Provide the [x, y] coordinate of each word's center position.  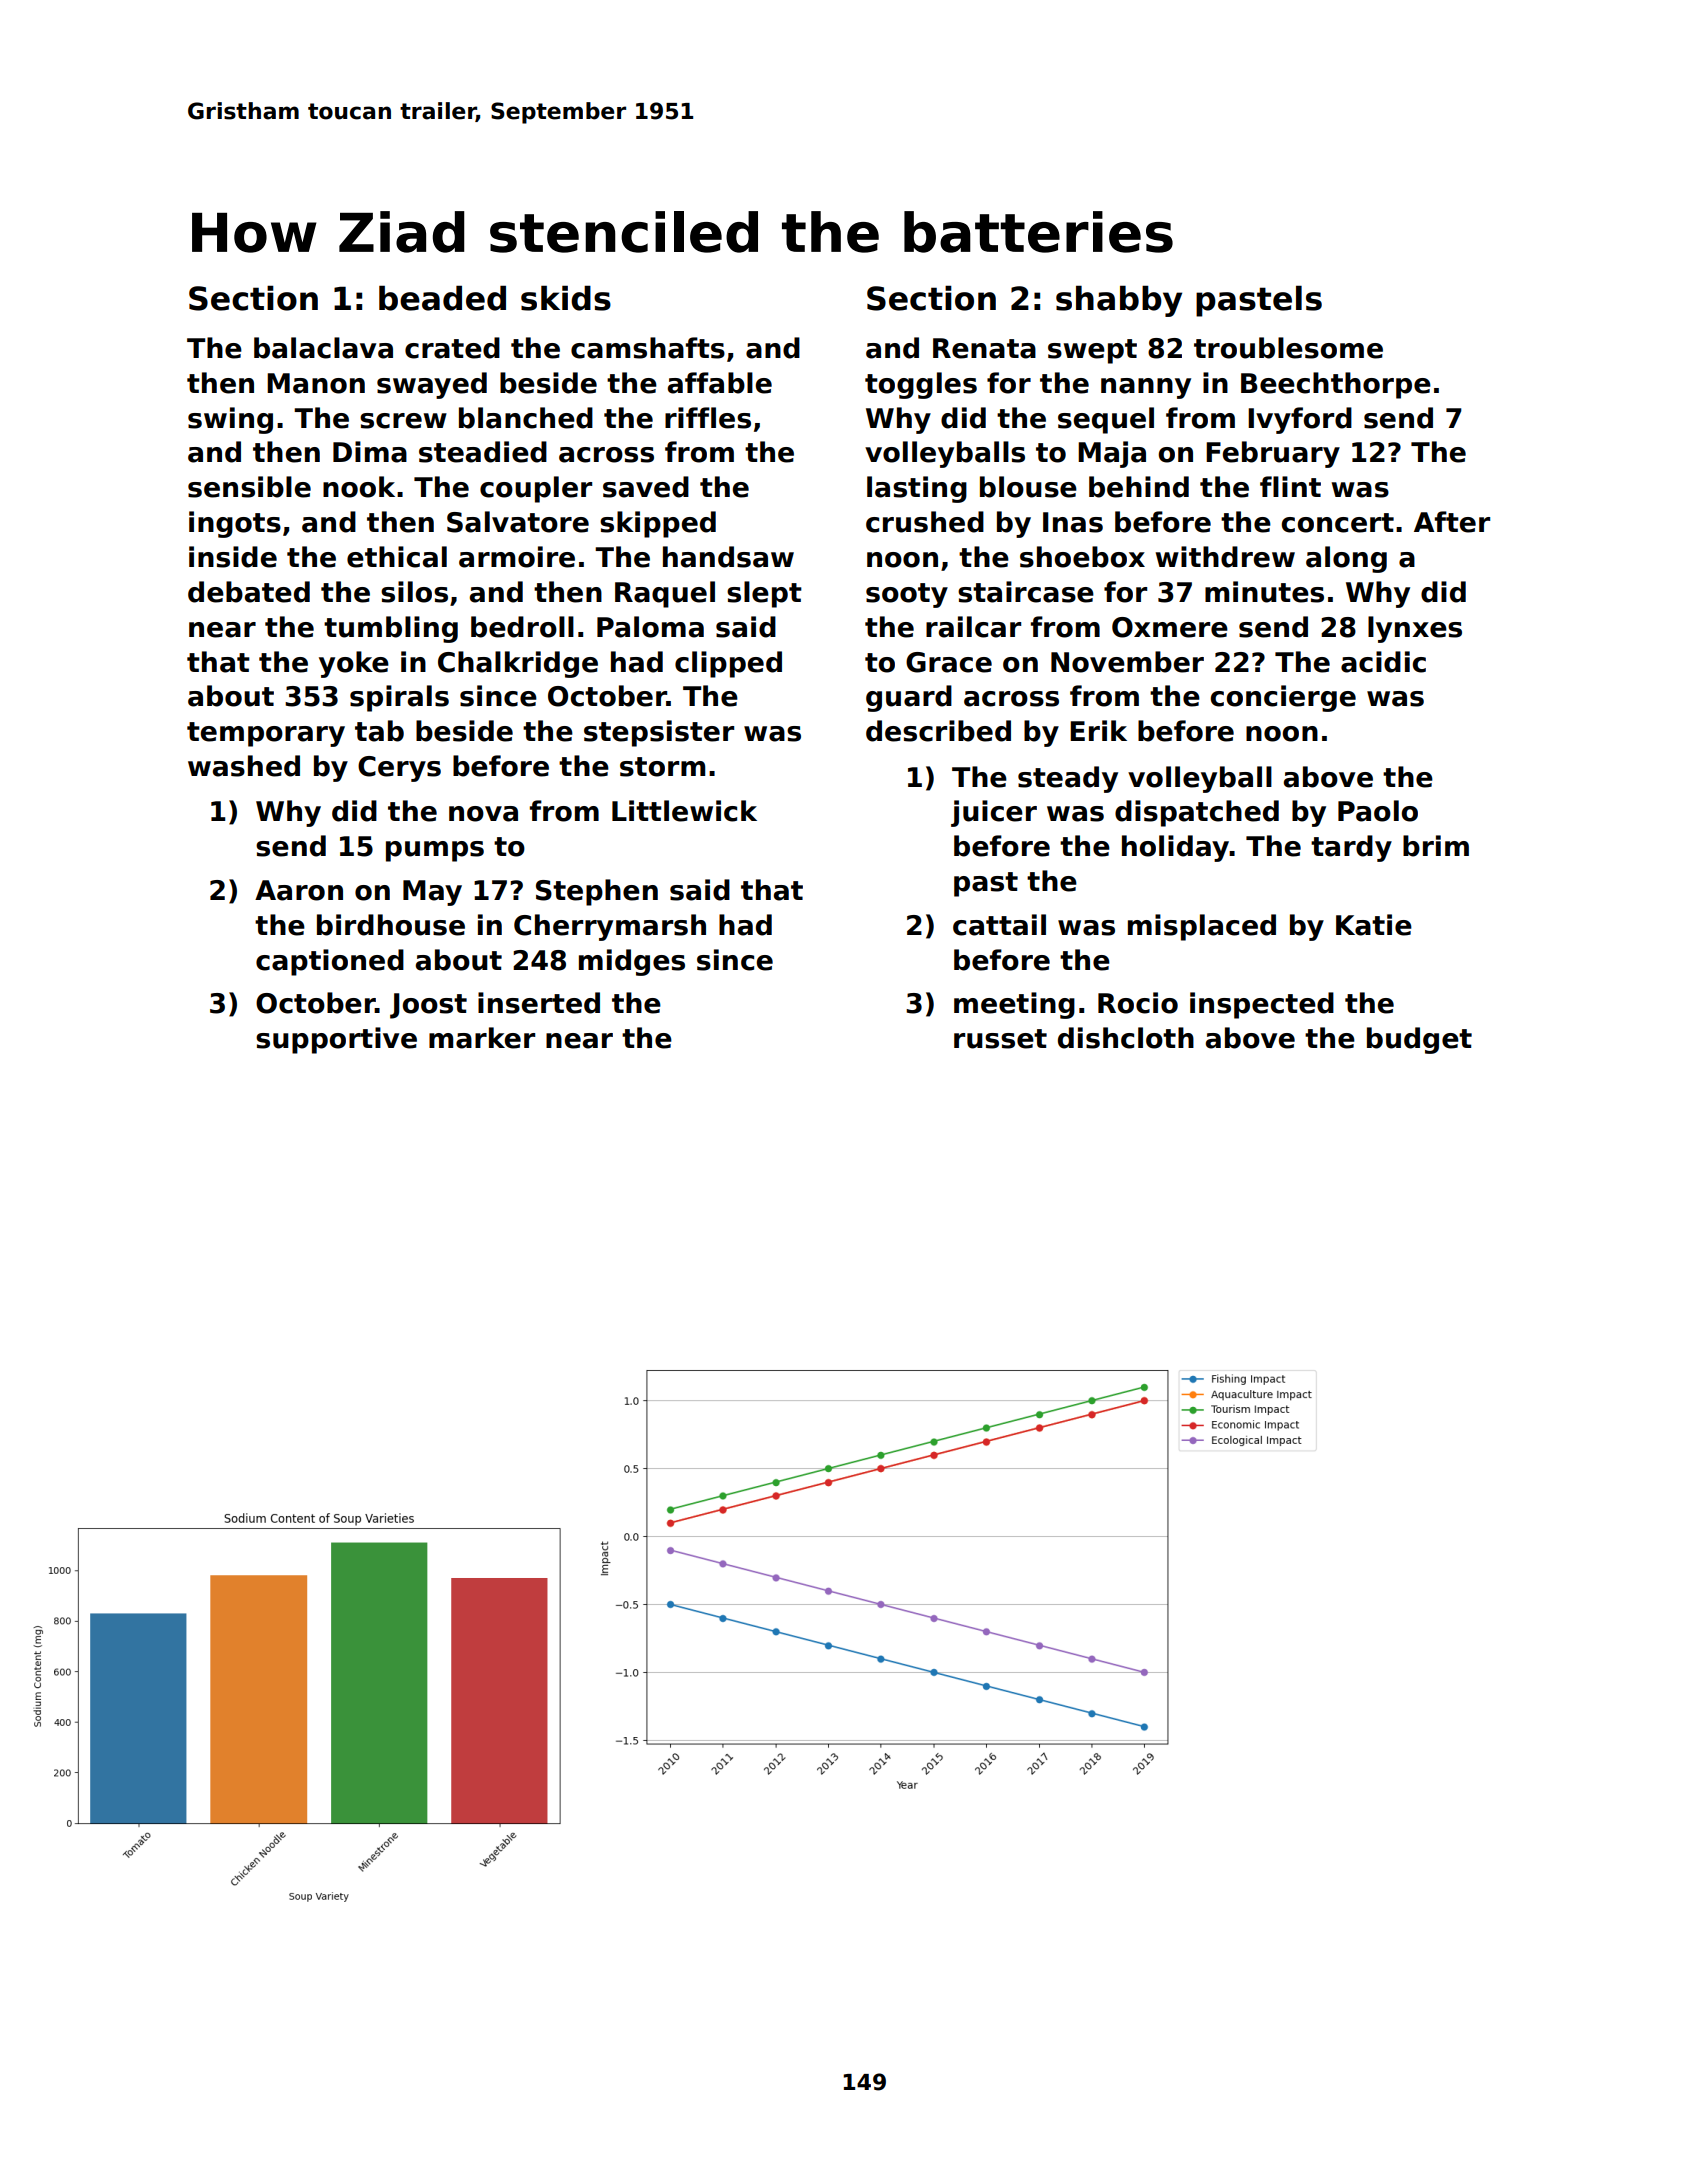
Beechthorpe [1336, 385]
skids [566, 298]
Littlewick [684, 811]
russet [1000, 1039]
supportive [336, 1040]
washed [244, 766]
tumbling [391, 629]
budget [1419, 1040]
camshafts [648, 348]
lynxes [1415, 629]
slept [764, 594]
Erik [1098, 730]
